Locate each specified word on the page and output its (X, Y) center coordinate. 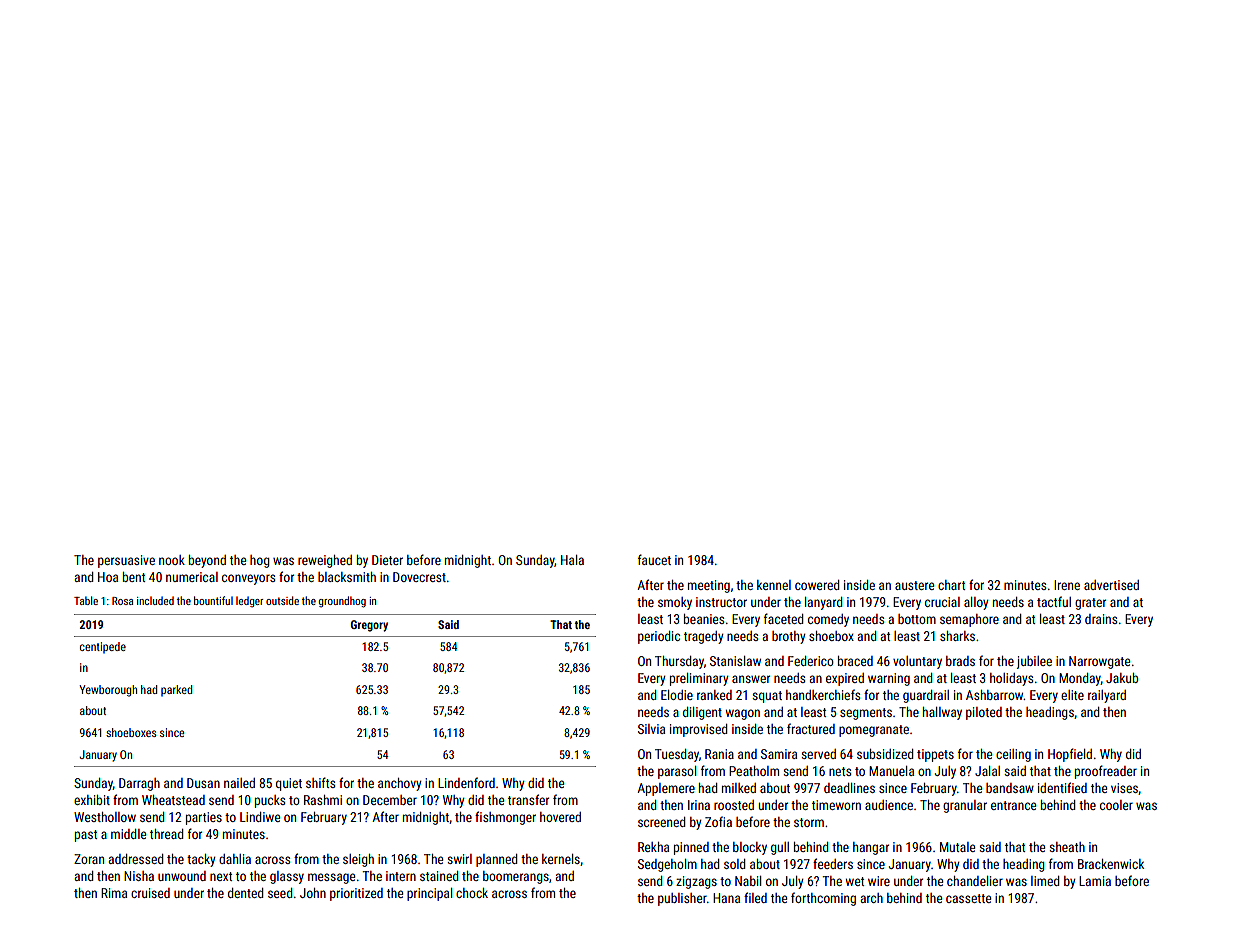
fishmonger (505, 818)
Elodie (677, 695)
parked (176, 691)
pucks (270, 801)
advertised (1111, 585)
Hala (572, 560)
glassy (287, 877)
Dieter (387, 560)
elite (1072, 695)
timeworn (836, 805)
